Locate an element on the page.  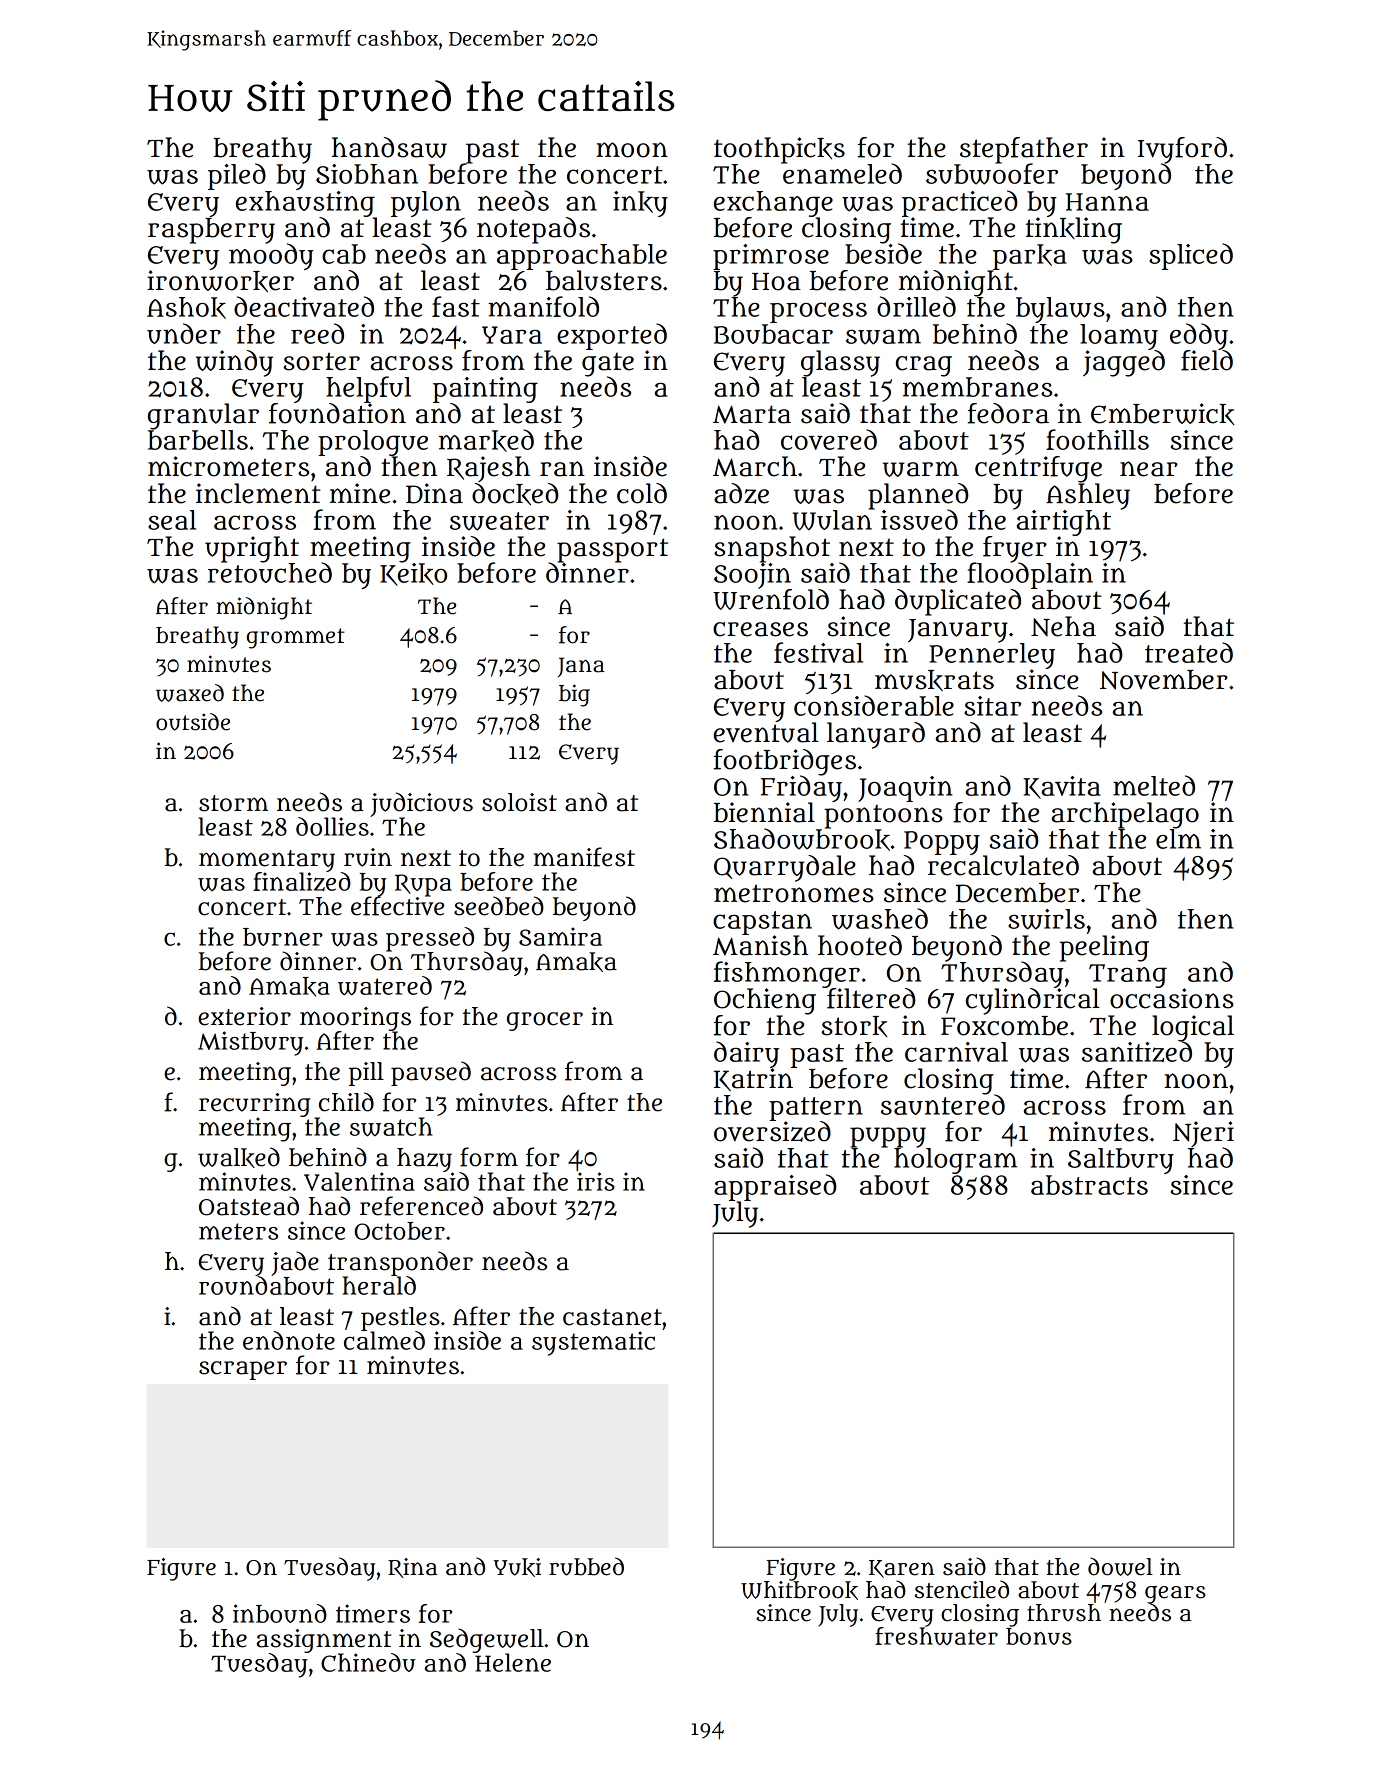
moody is located at coordinates (271, 256).
